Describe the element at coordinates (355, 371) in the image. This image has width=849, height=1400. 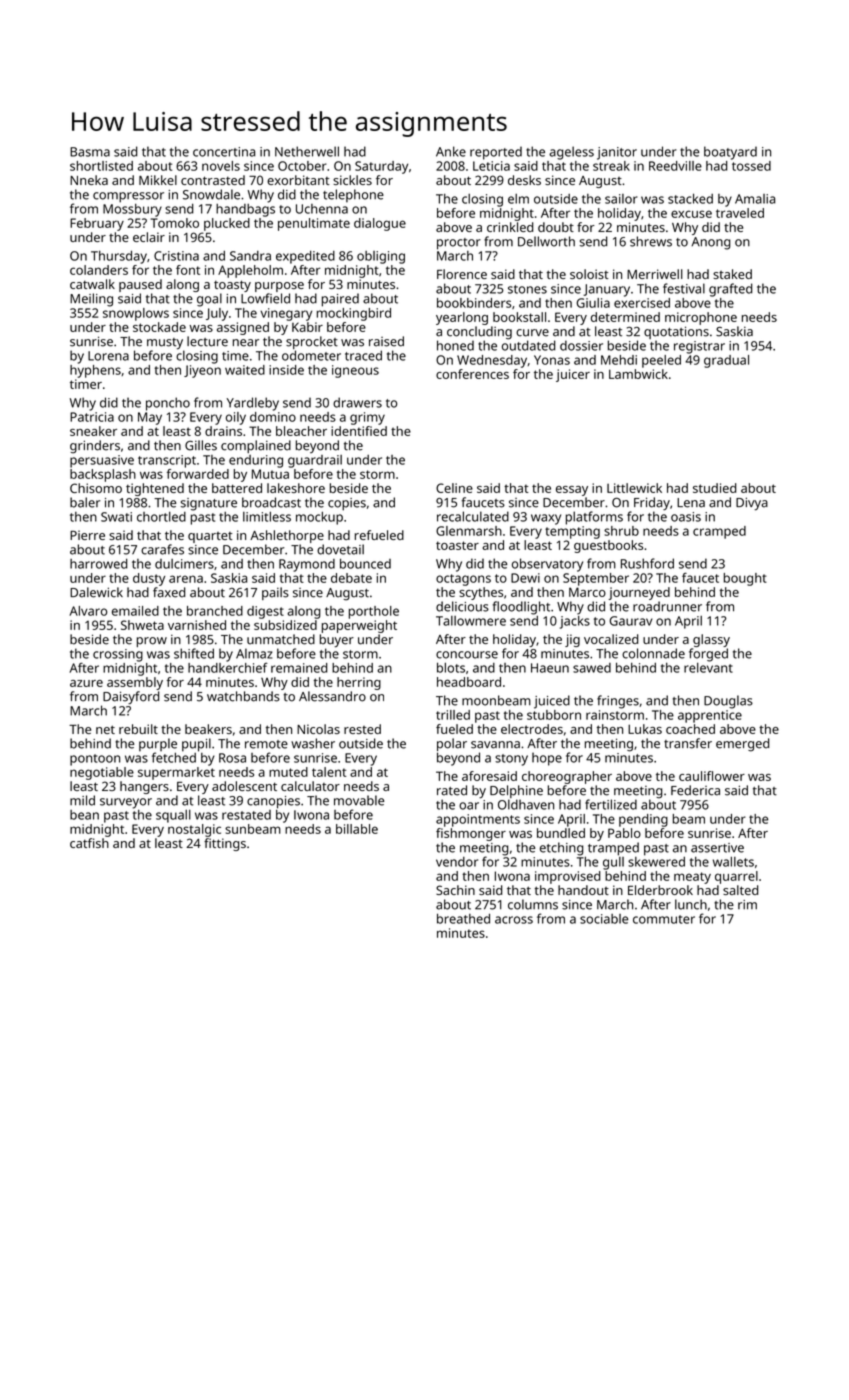
I see `igneous` at that location.
